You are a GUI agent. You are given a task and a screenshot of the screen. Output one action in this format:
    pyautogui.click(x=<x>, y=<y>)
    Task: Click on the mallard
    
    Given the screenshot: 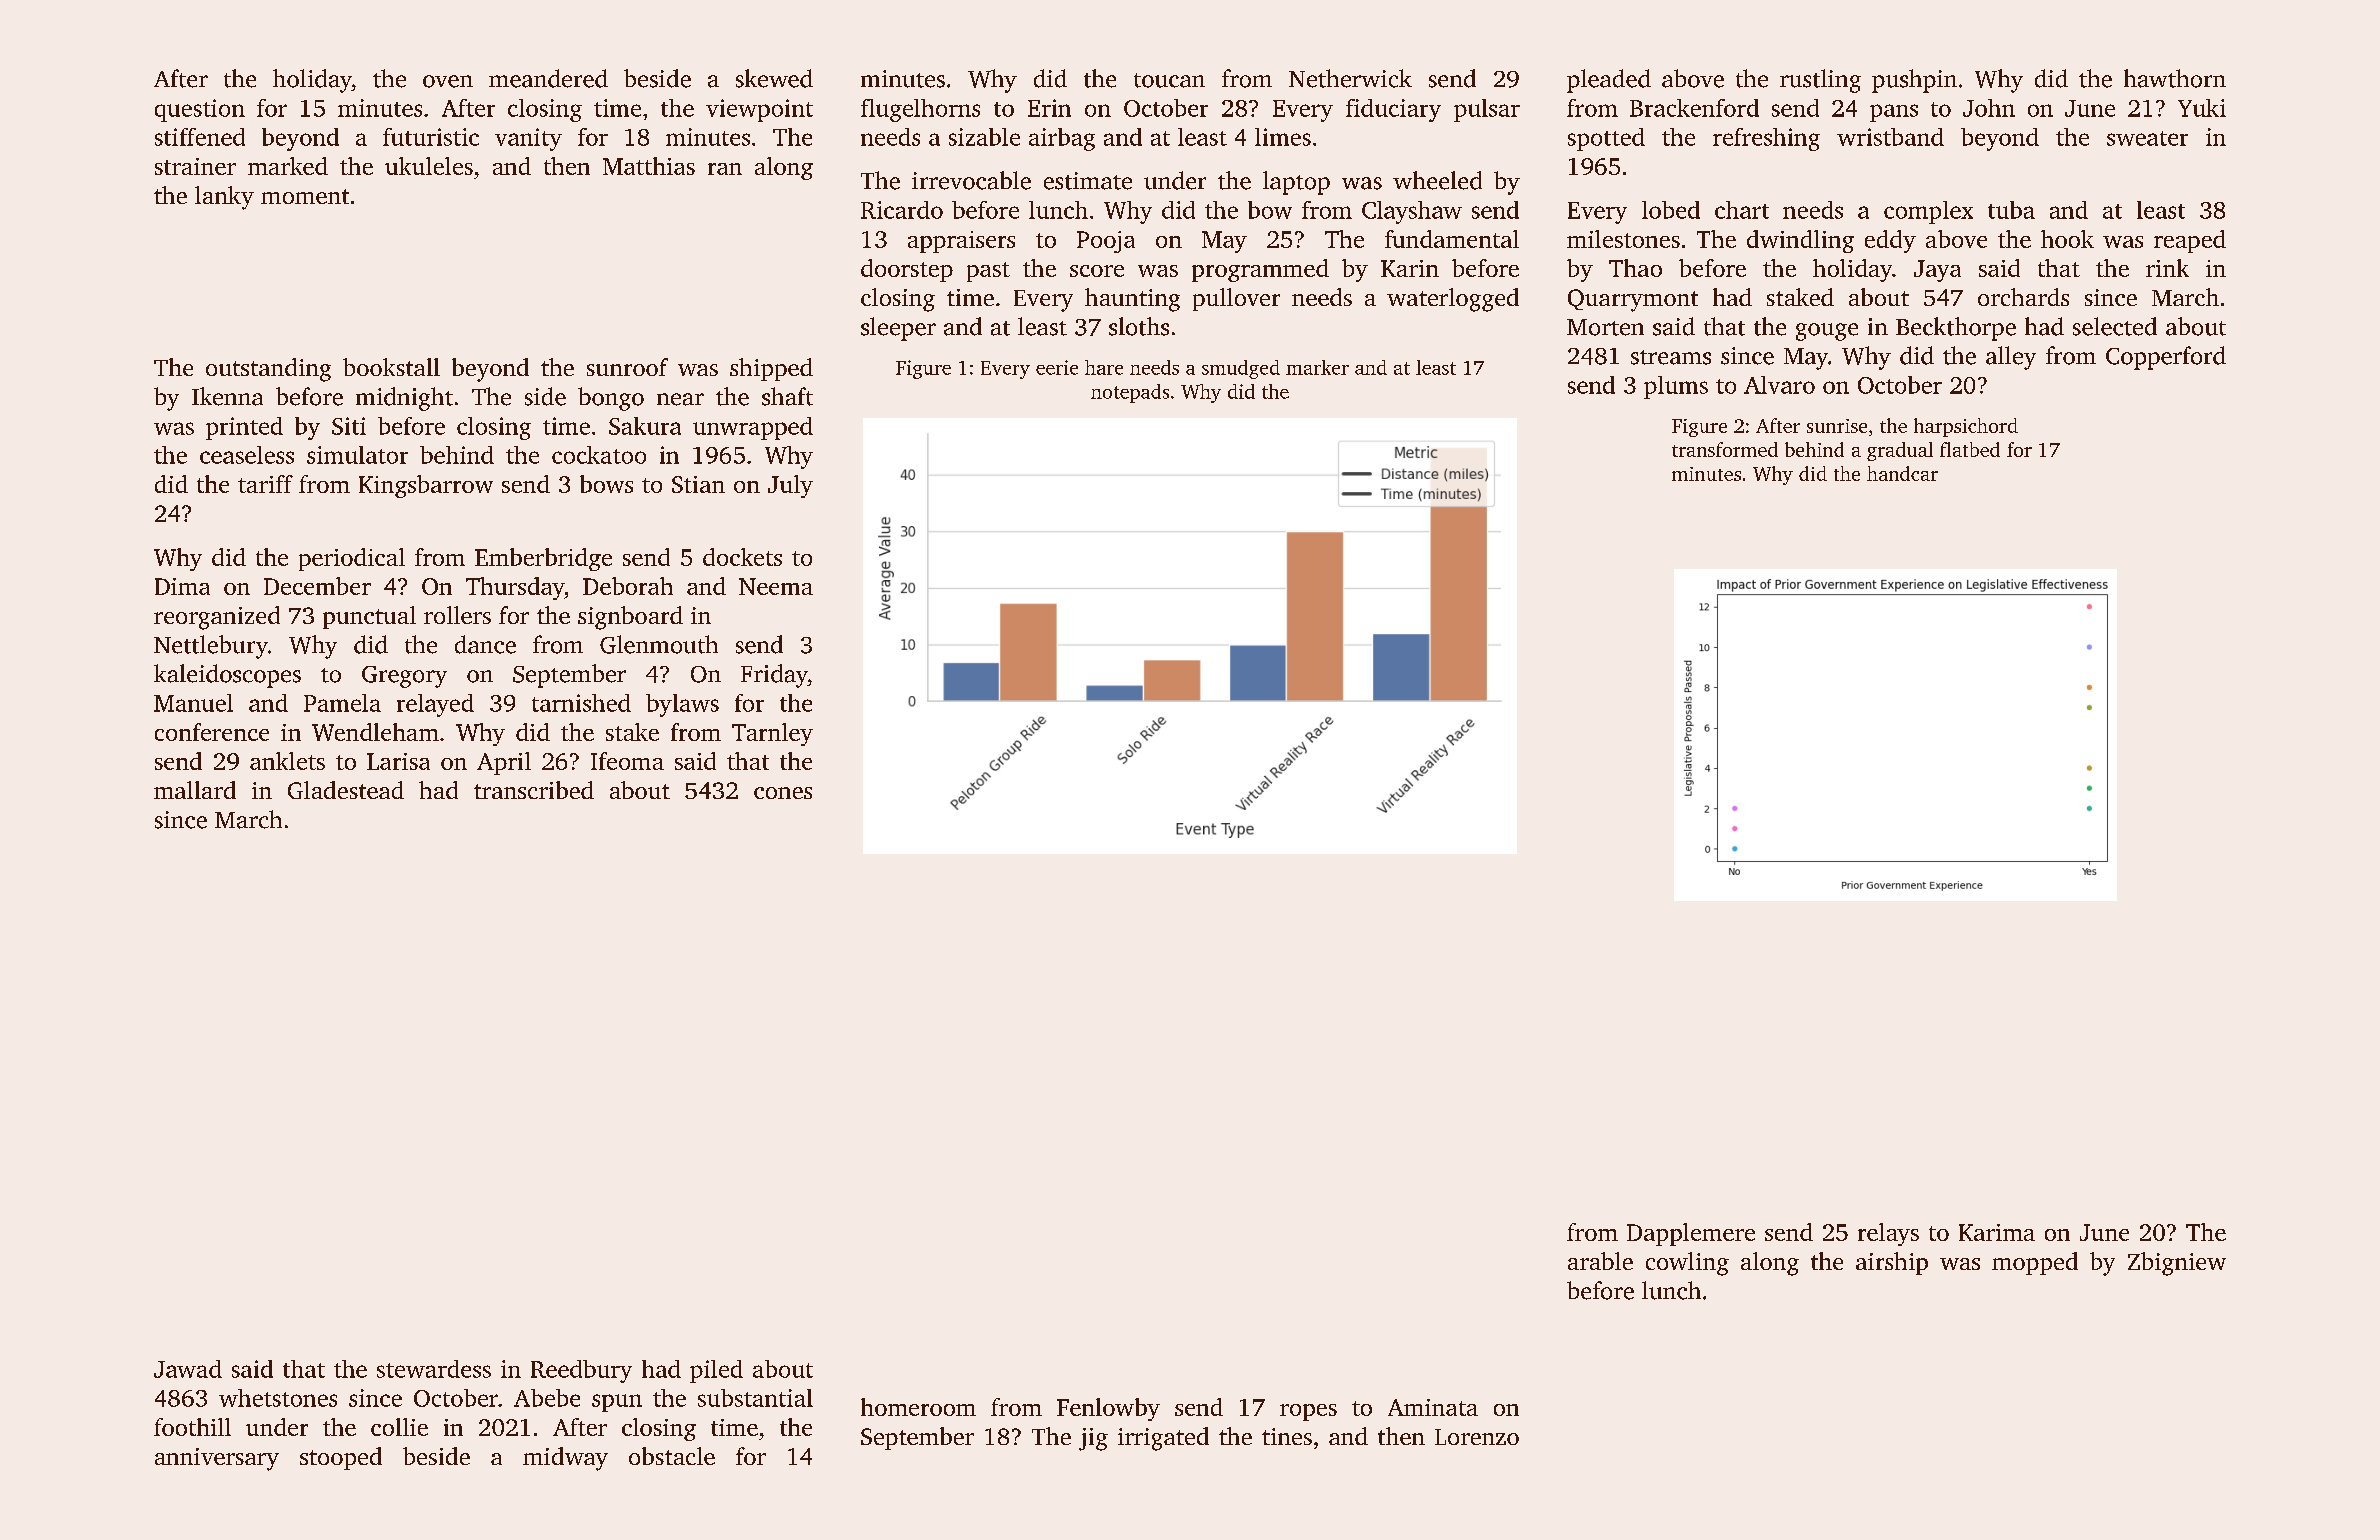 What is the action you would take?
    pyautogui.click(x=195, y=790)
